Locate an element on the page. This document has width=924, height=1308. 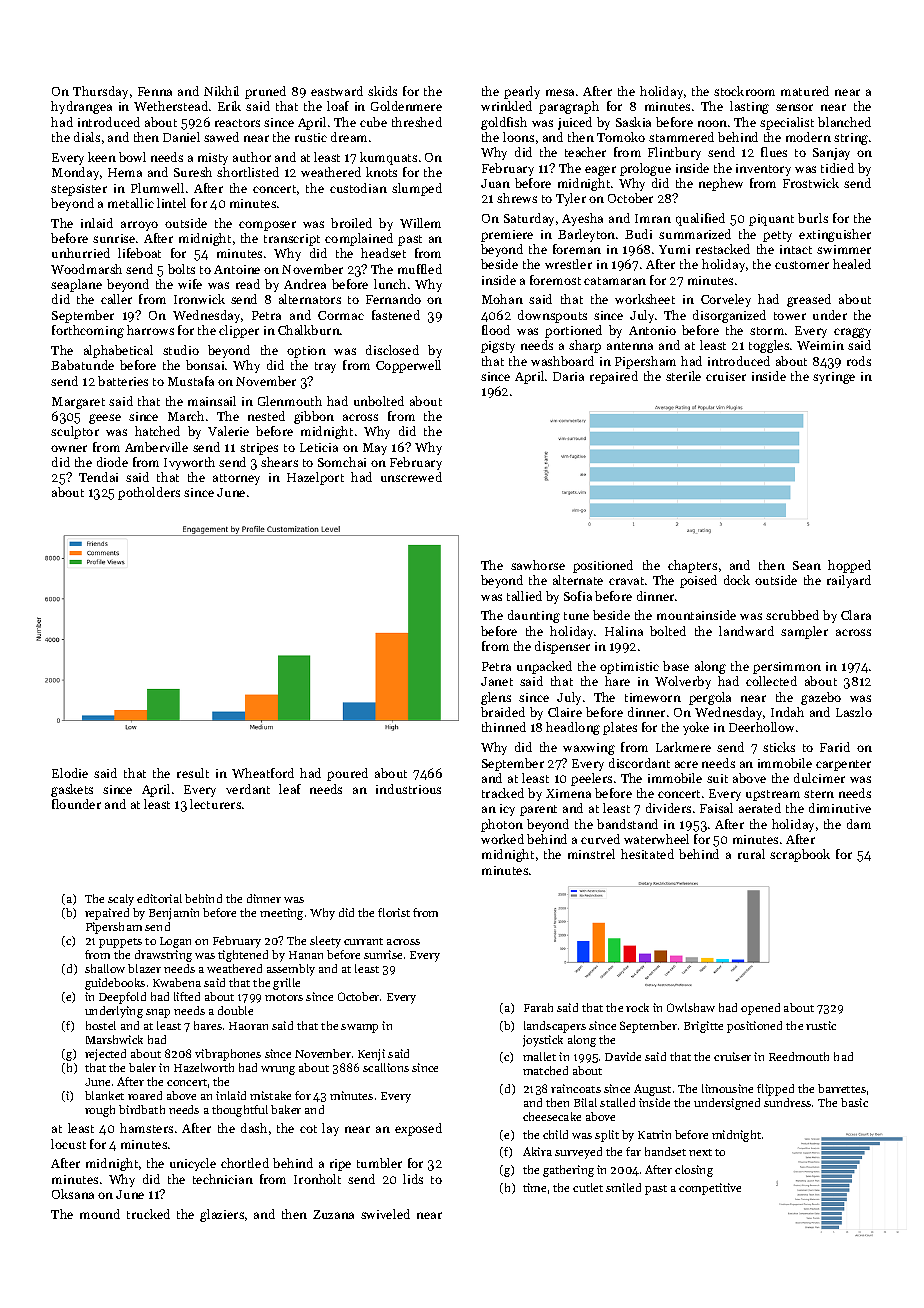
sterile is located at coordinates (683, 376).
